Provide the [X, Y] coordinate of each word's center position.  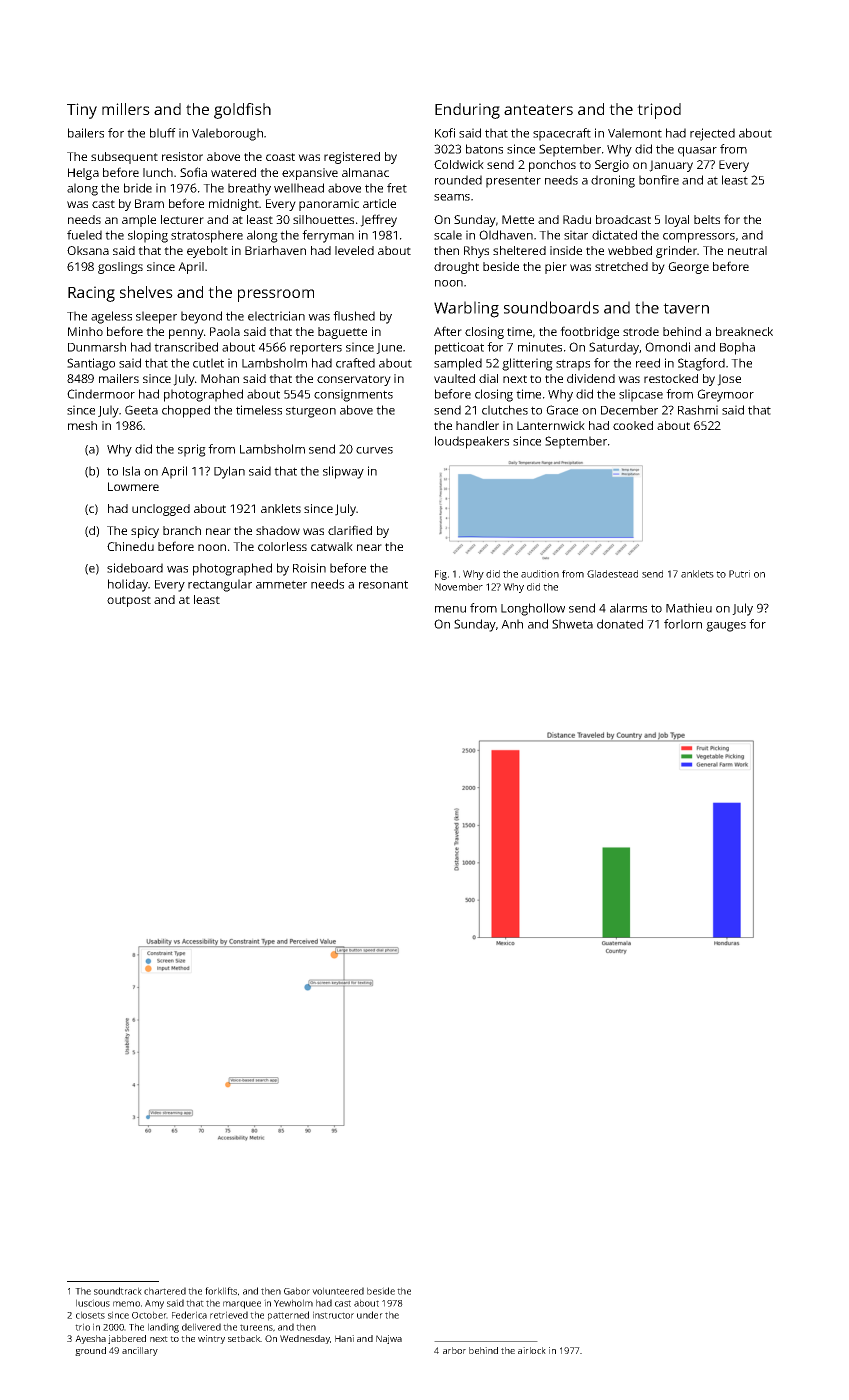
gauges [726, 627]
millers [126, 109]
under [370, 1315]
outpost [129, 601]
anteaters [538, 109]
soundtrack [118, 1291]
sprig [192, 450]
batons [484, 149]
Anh [512, 624]
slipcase [641, 395]
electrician [276, 316]
